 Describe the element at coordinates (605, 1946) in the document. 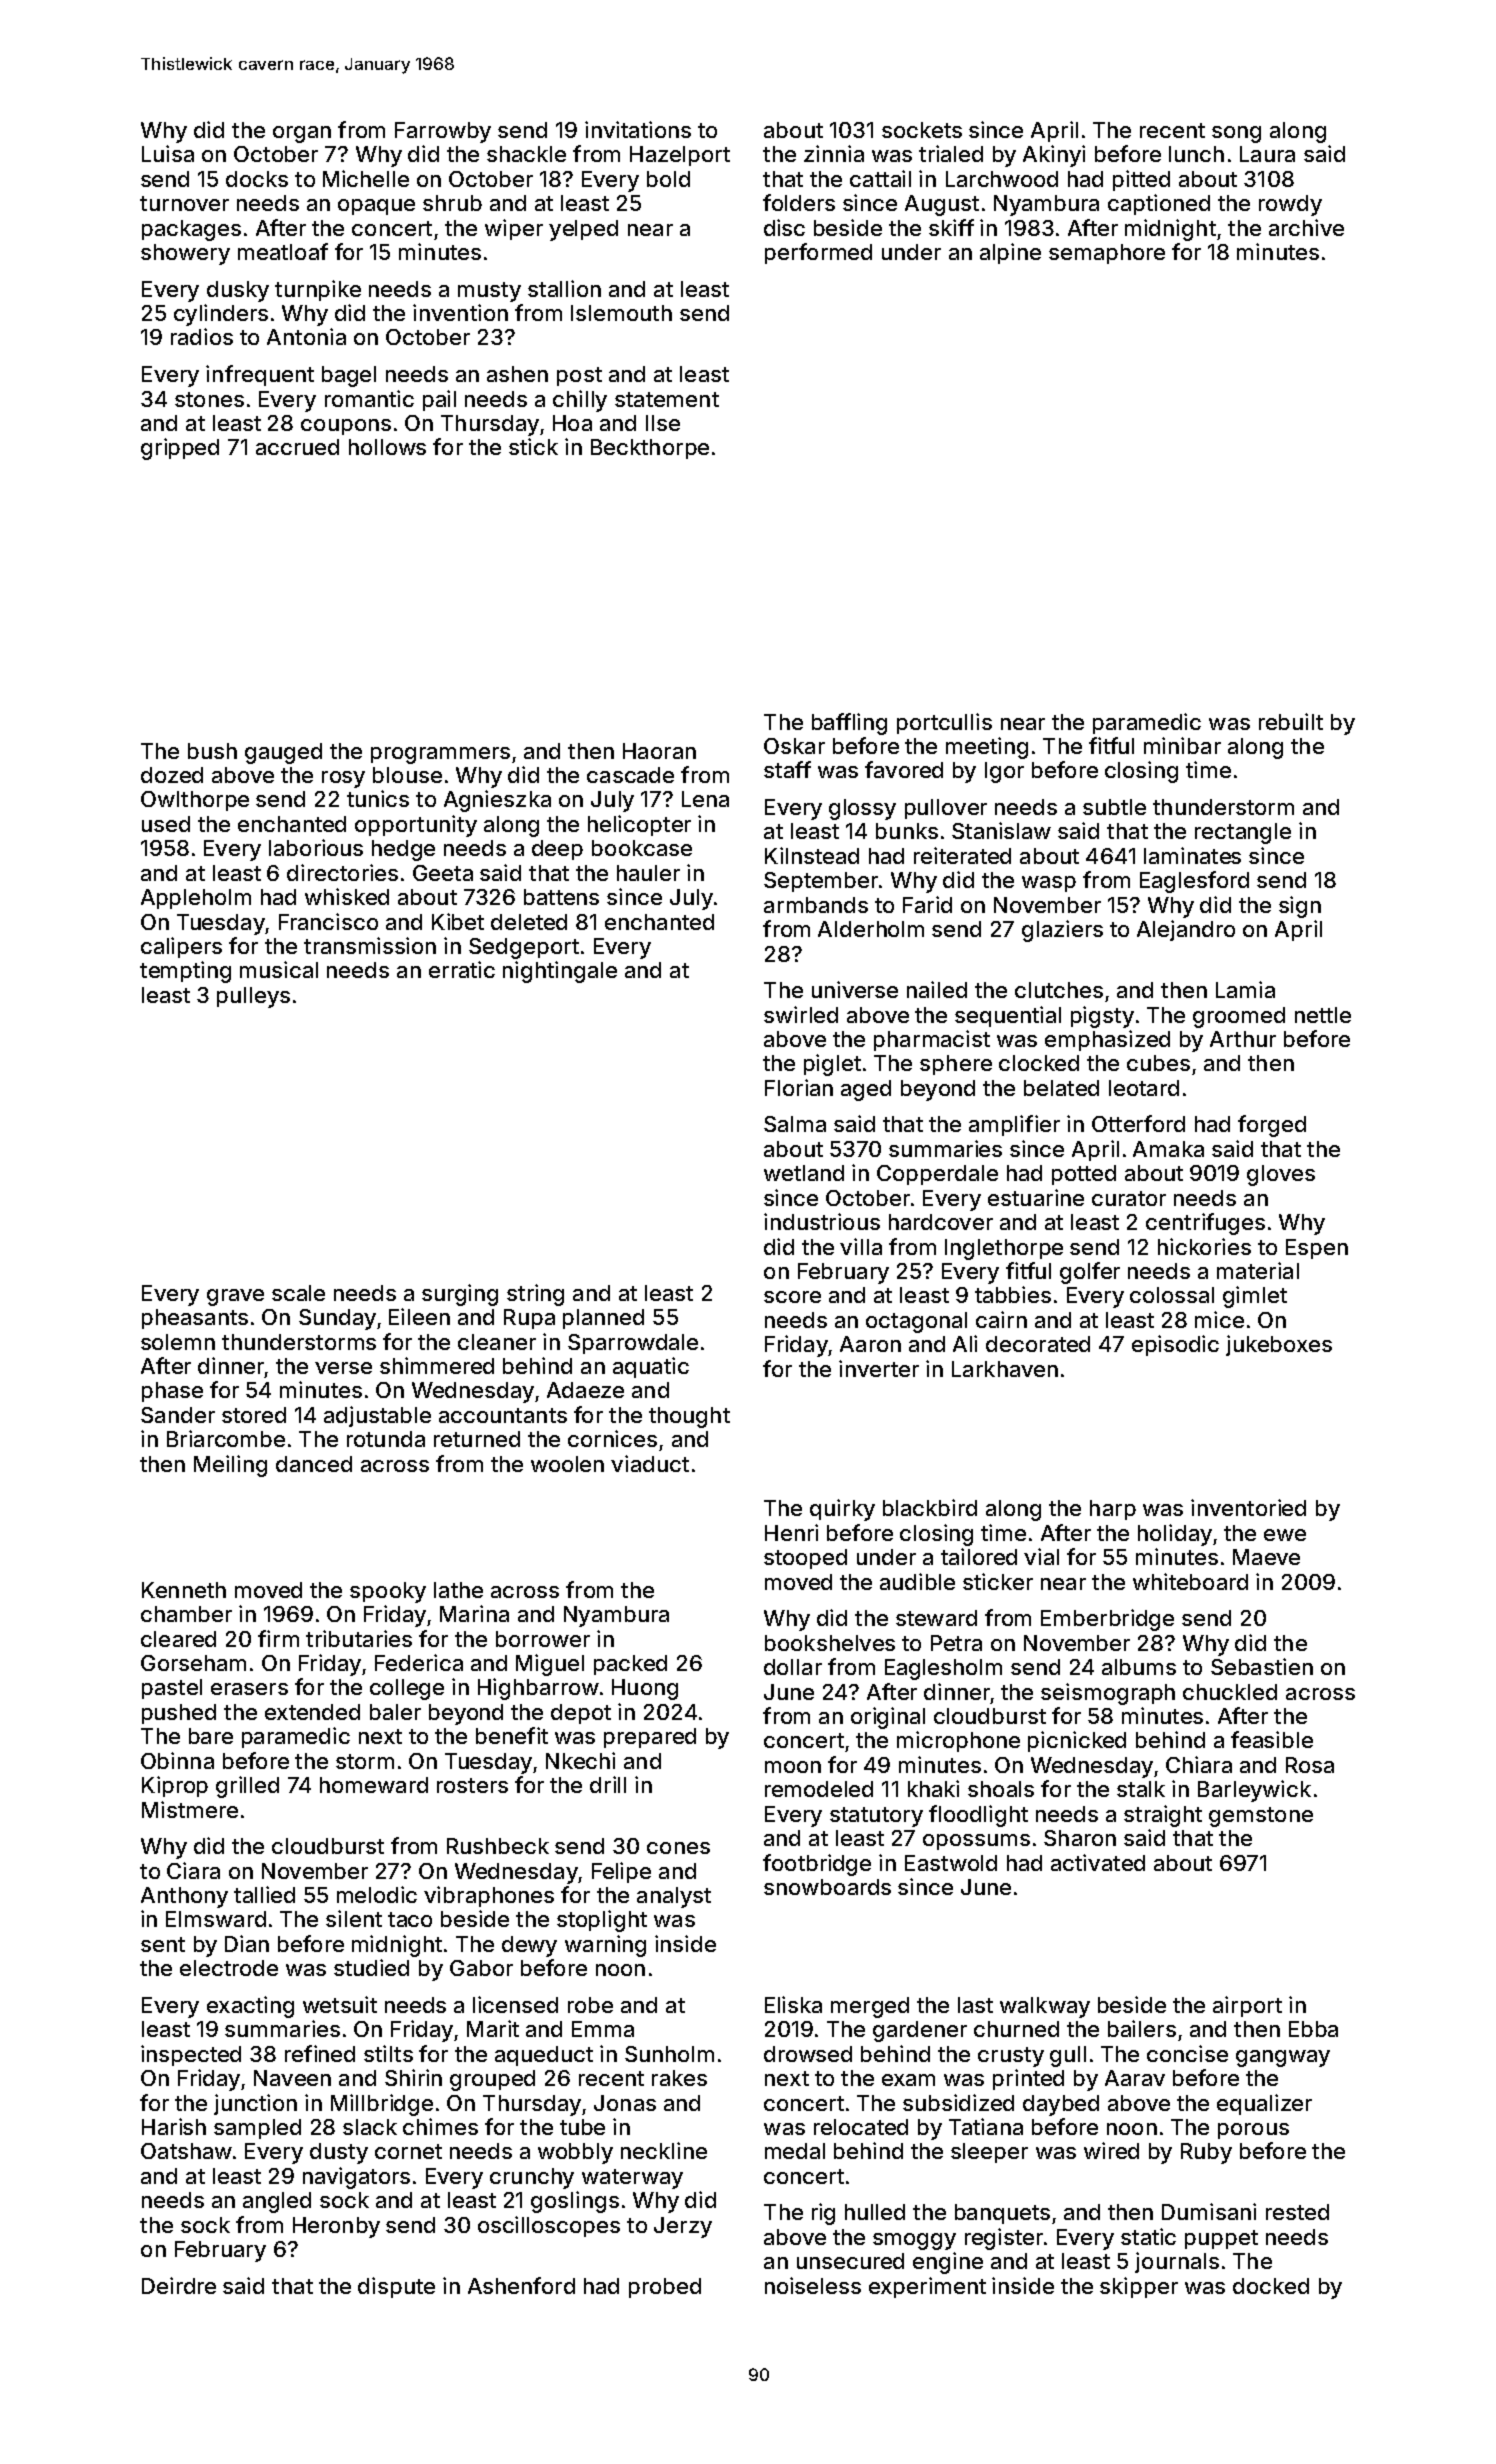

I see `warning` at that location.
